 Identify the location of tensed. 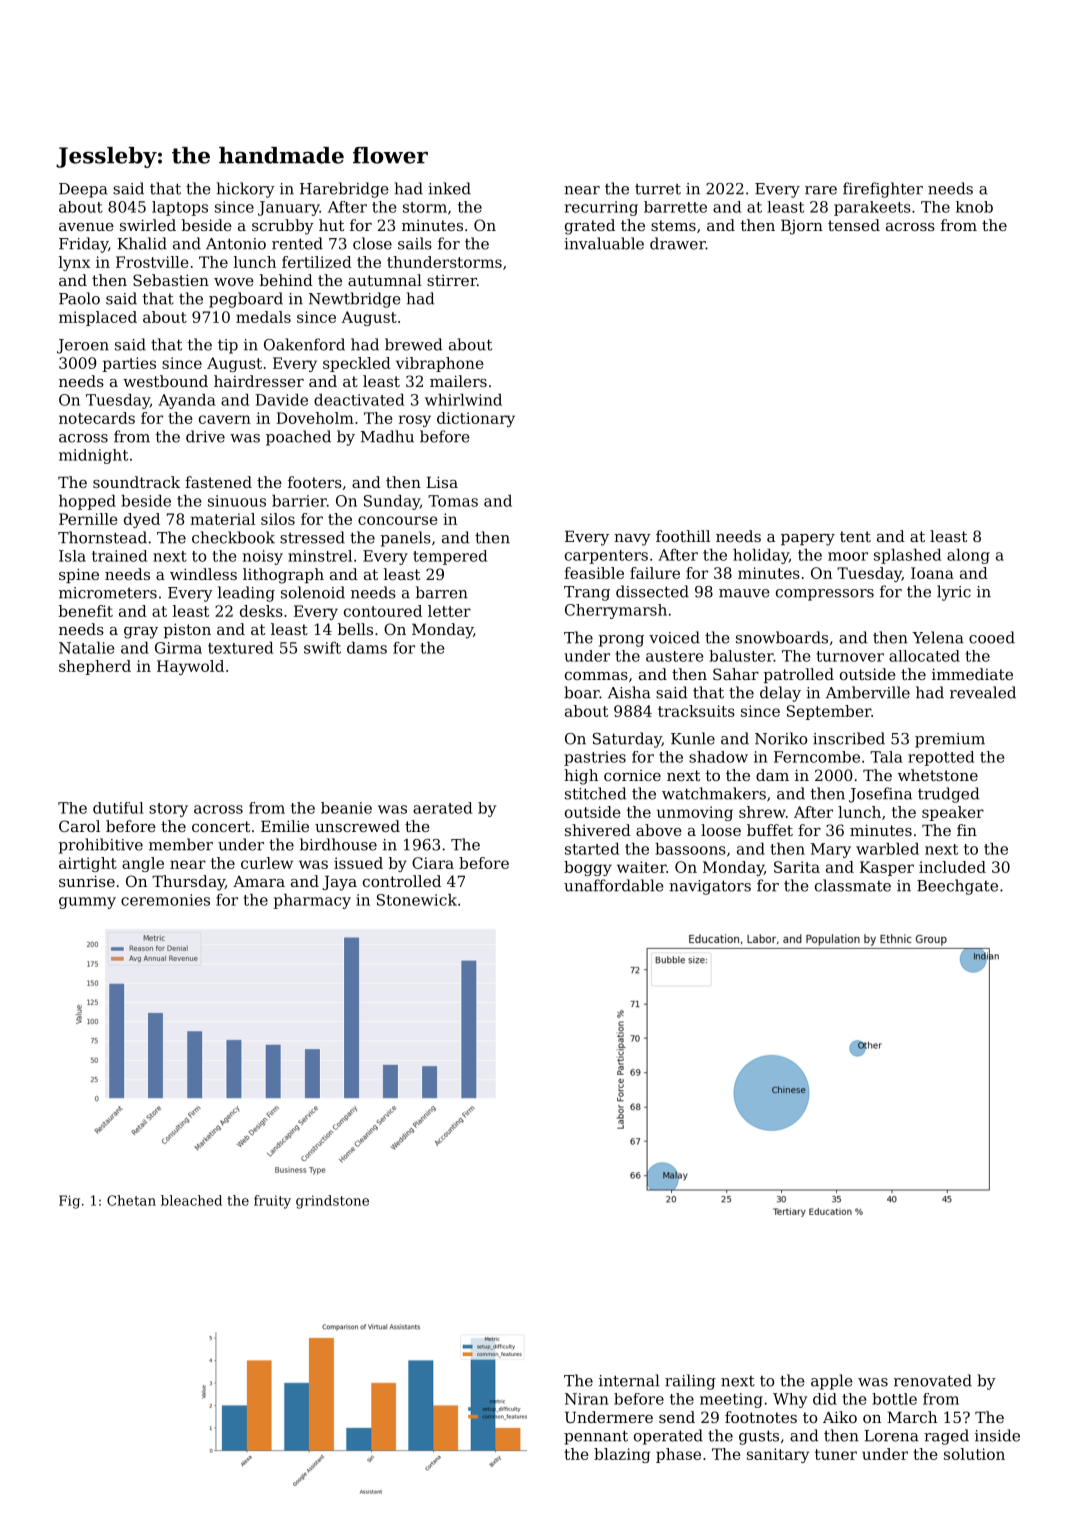
(854, 225).
